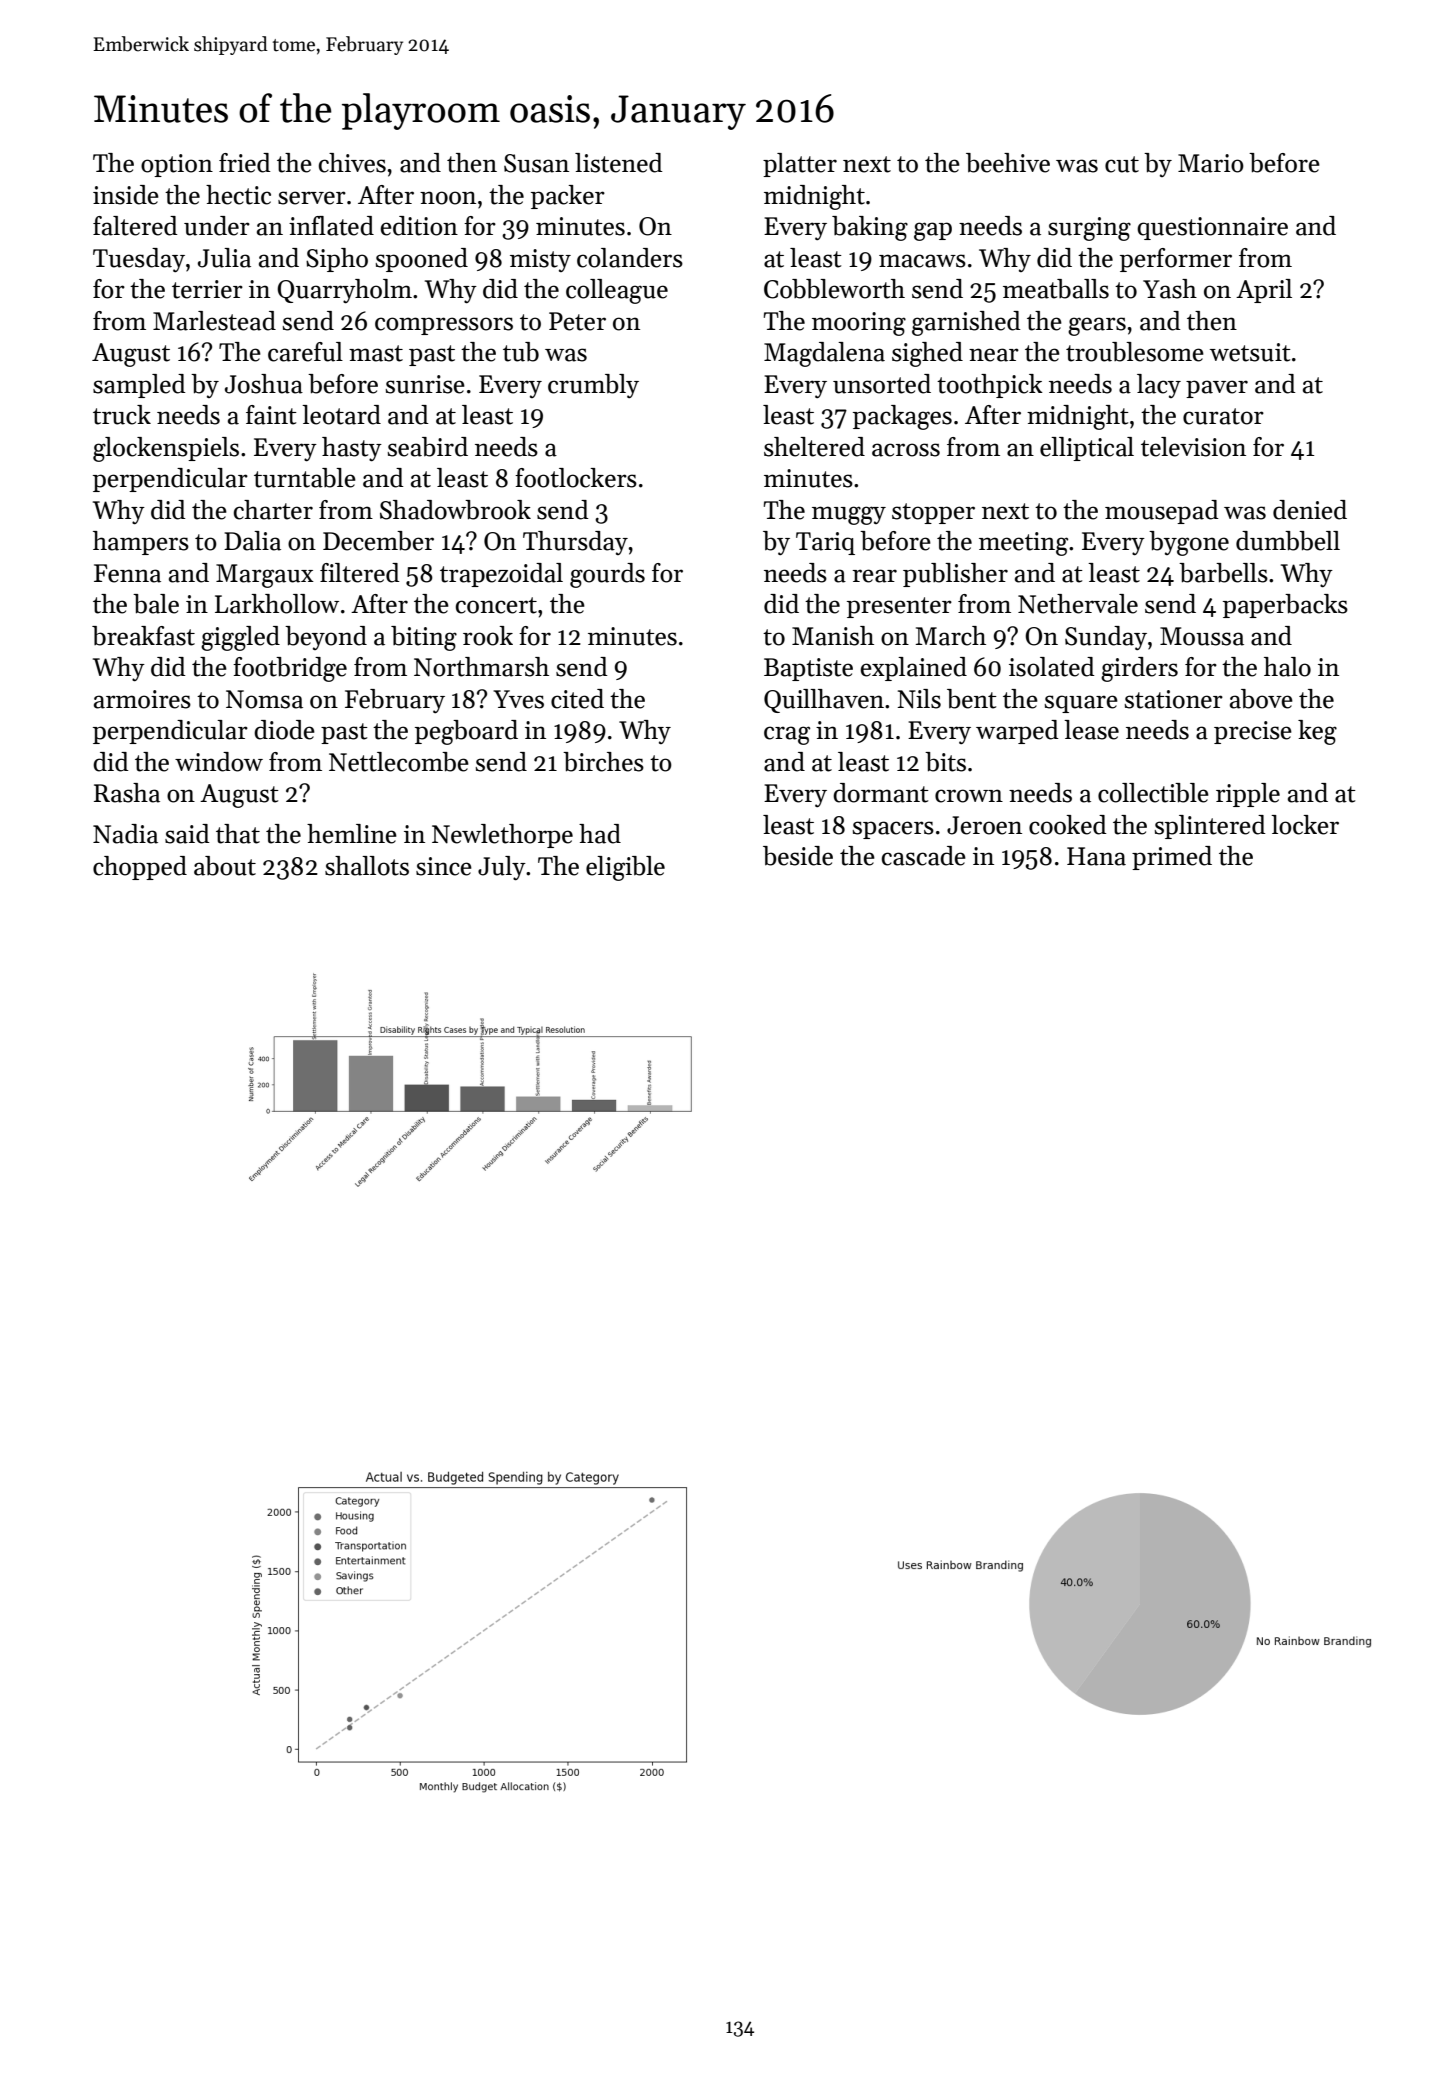  Describe the element at coordinates (125, 834) in the image. I see `Nadia` at that location.
